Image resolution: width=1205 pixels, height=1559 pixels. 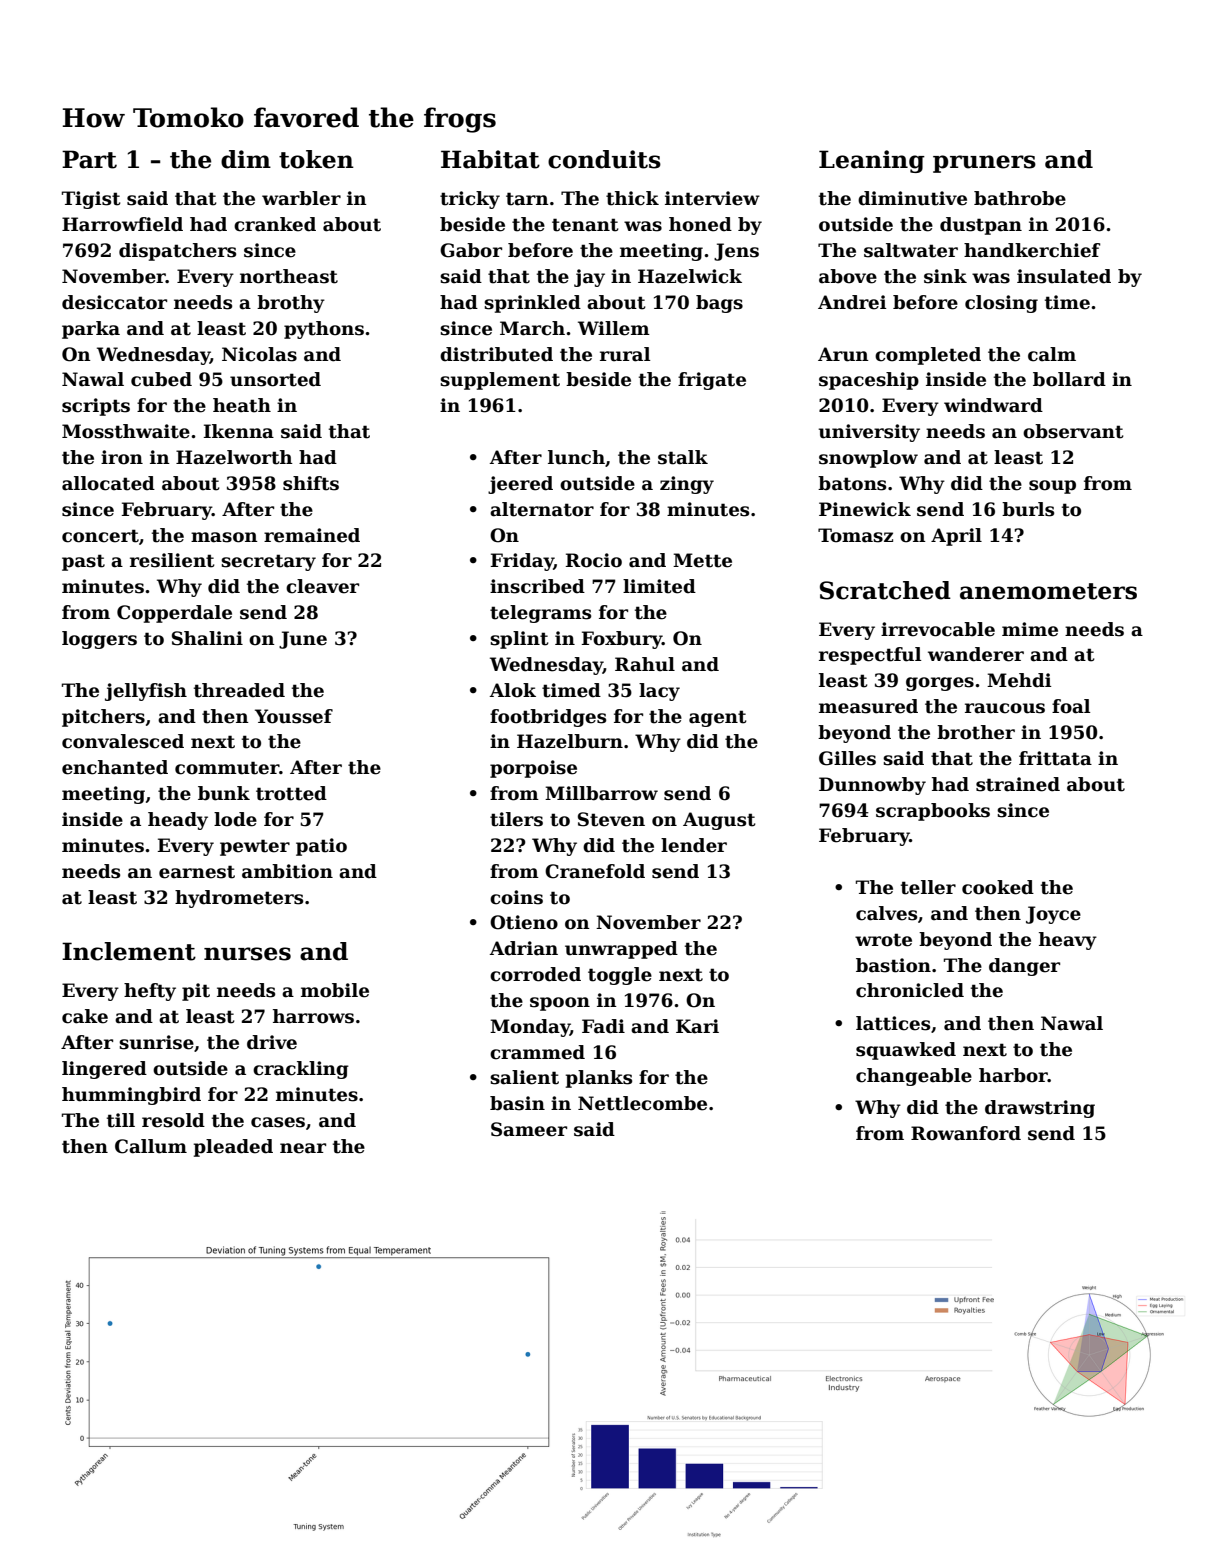 What do you see at coordinates (632, 198) in the page?
I see `thick` at bounding box center [632, 198].
